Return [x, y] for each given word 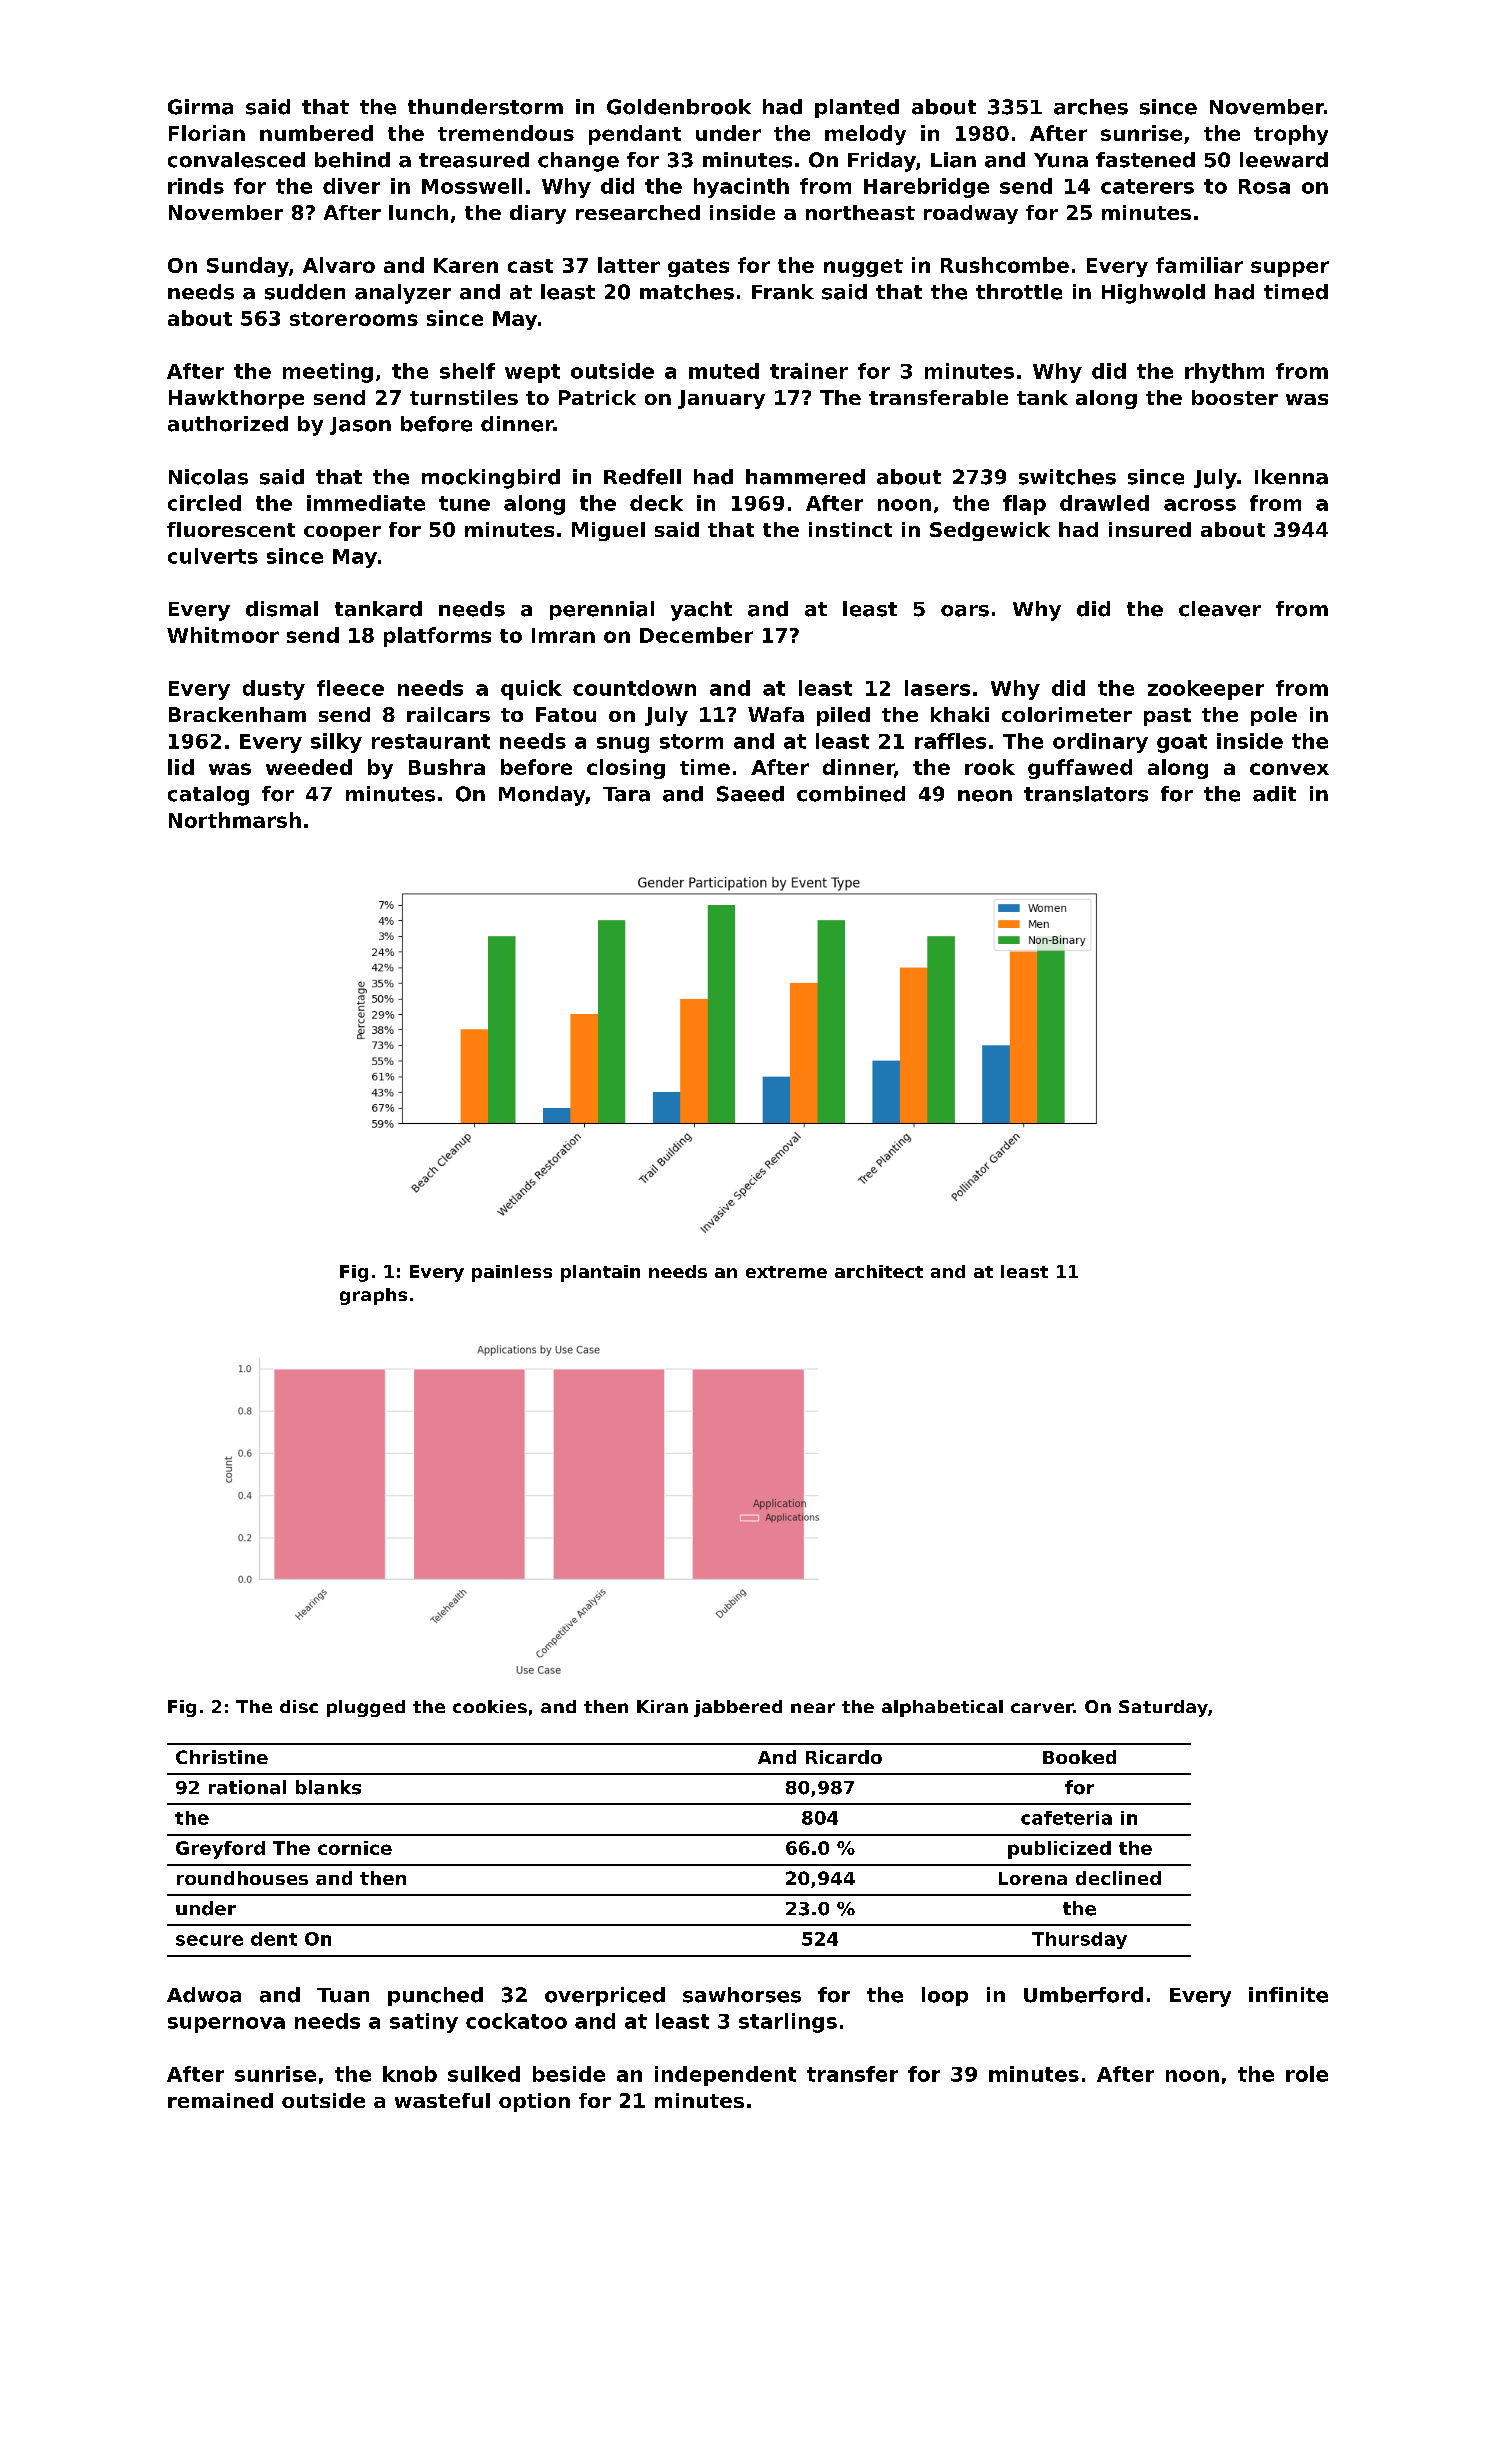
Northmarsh [235, 820]
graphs [373, 1296]
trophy [1291, 135]
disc [299, 1706]
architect [879, 1271]
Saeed [750, 794]
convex [1289, 769]
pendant [635, 135]
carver [1042, 1708]
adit [1274, 794]
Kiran [662, 1706]
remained [220, 2100]
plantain [600, 1273]
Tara [626, 794]
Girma [200, 107]
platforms [437, 637]
